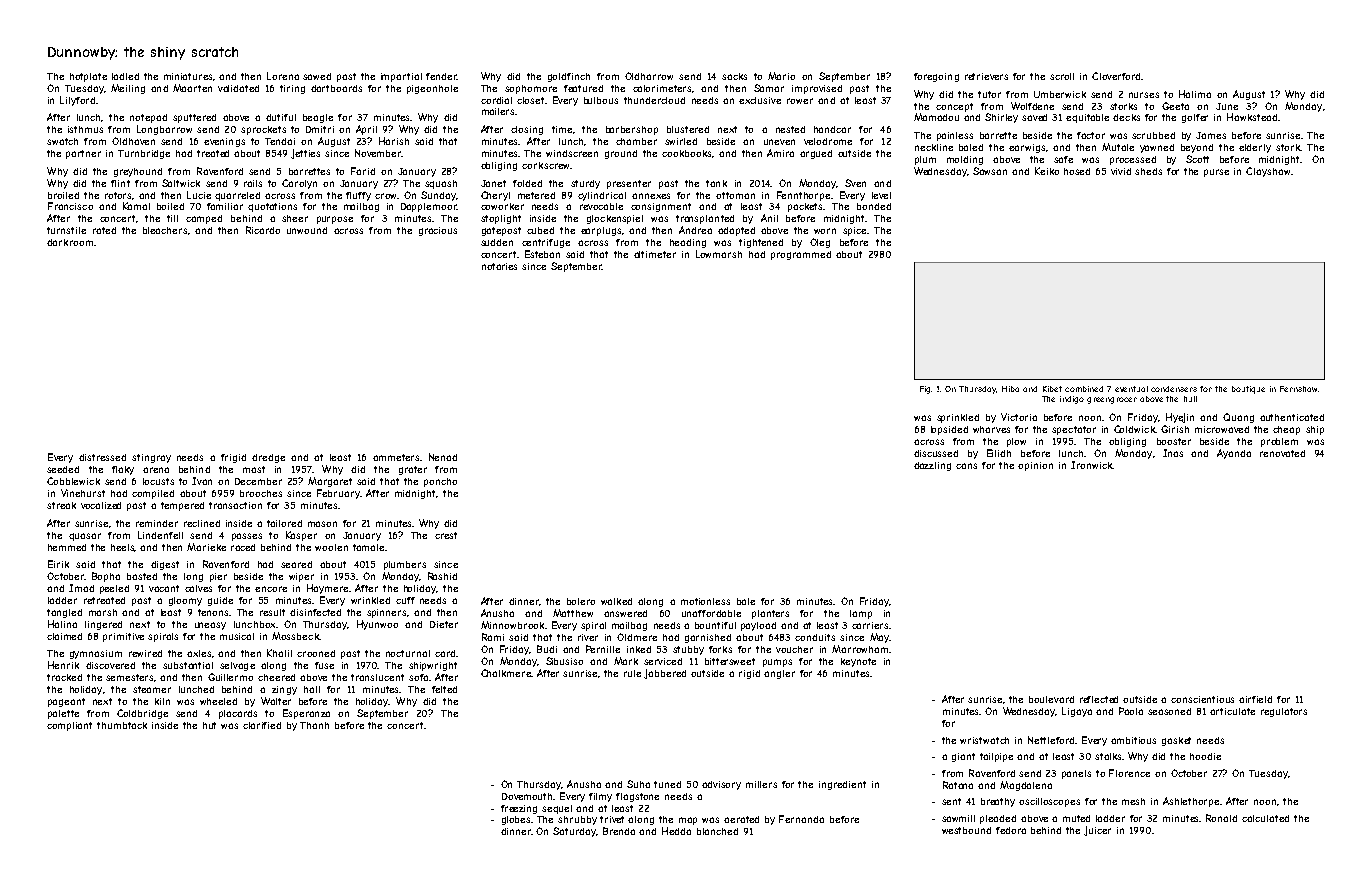  Describe the element at coordinates (803, 196) in the image. I see `Fennthorpe` at that location.
